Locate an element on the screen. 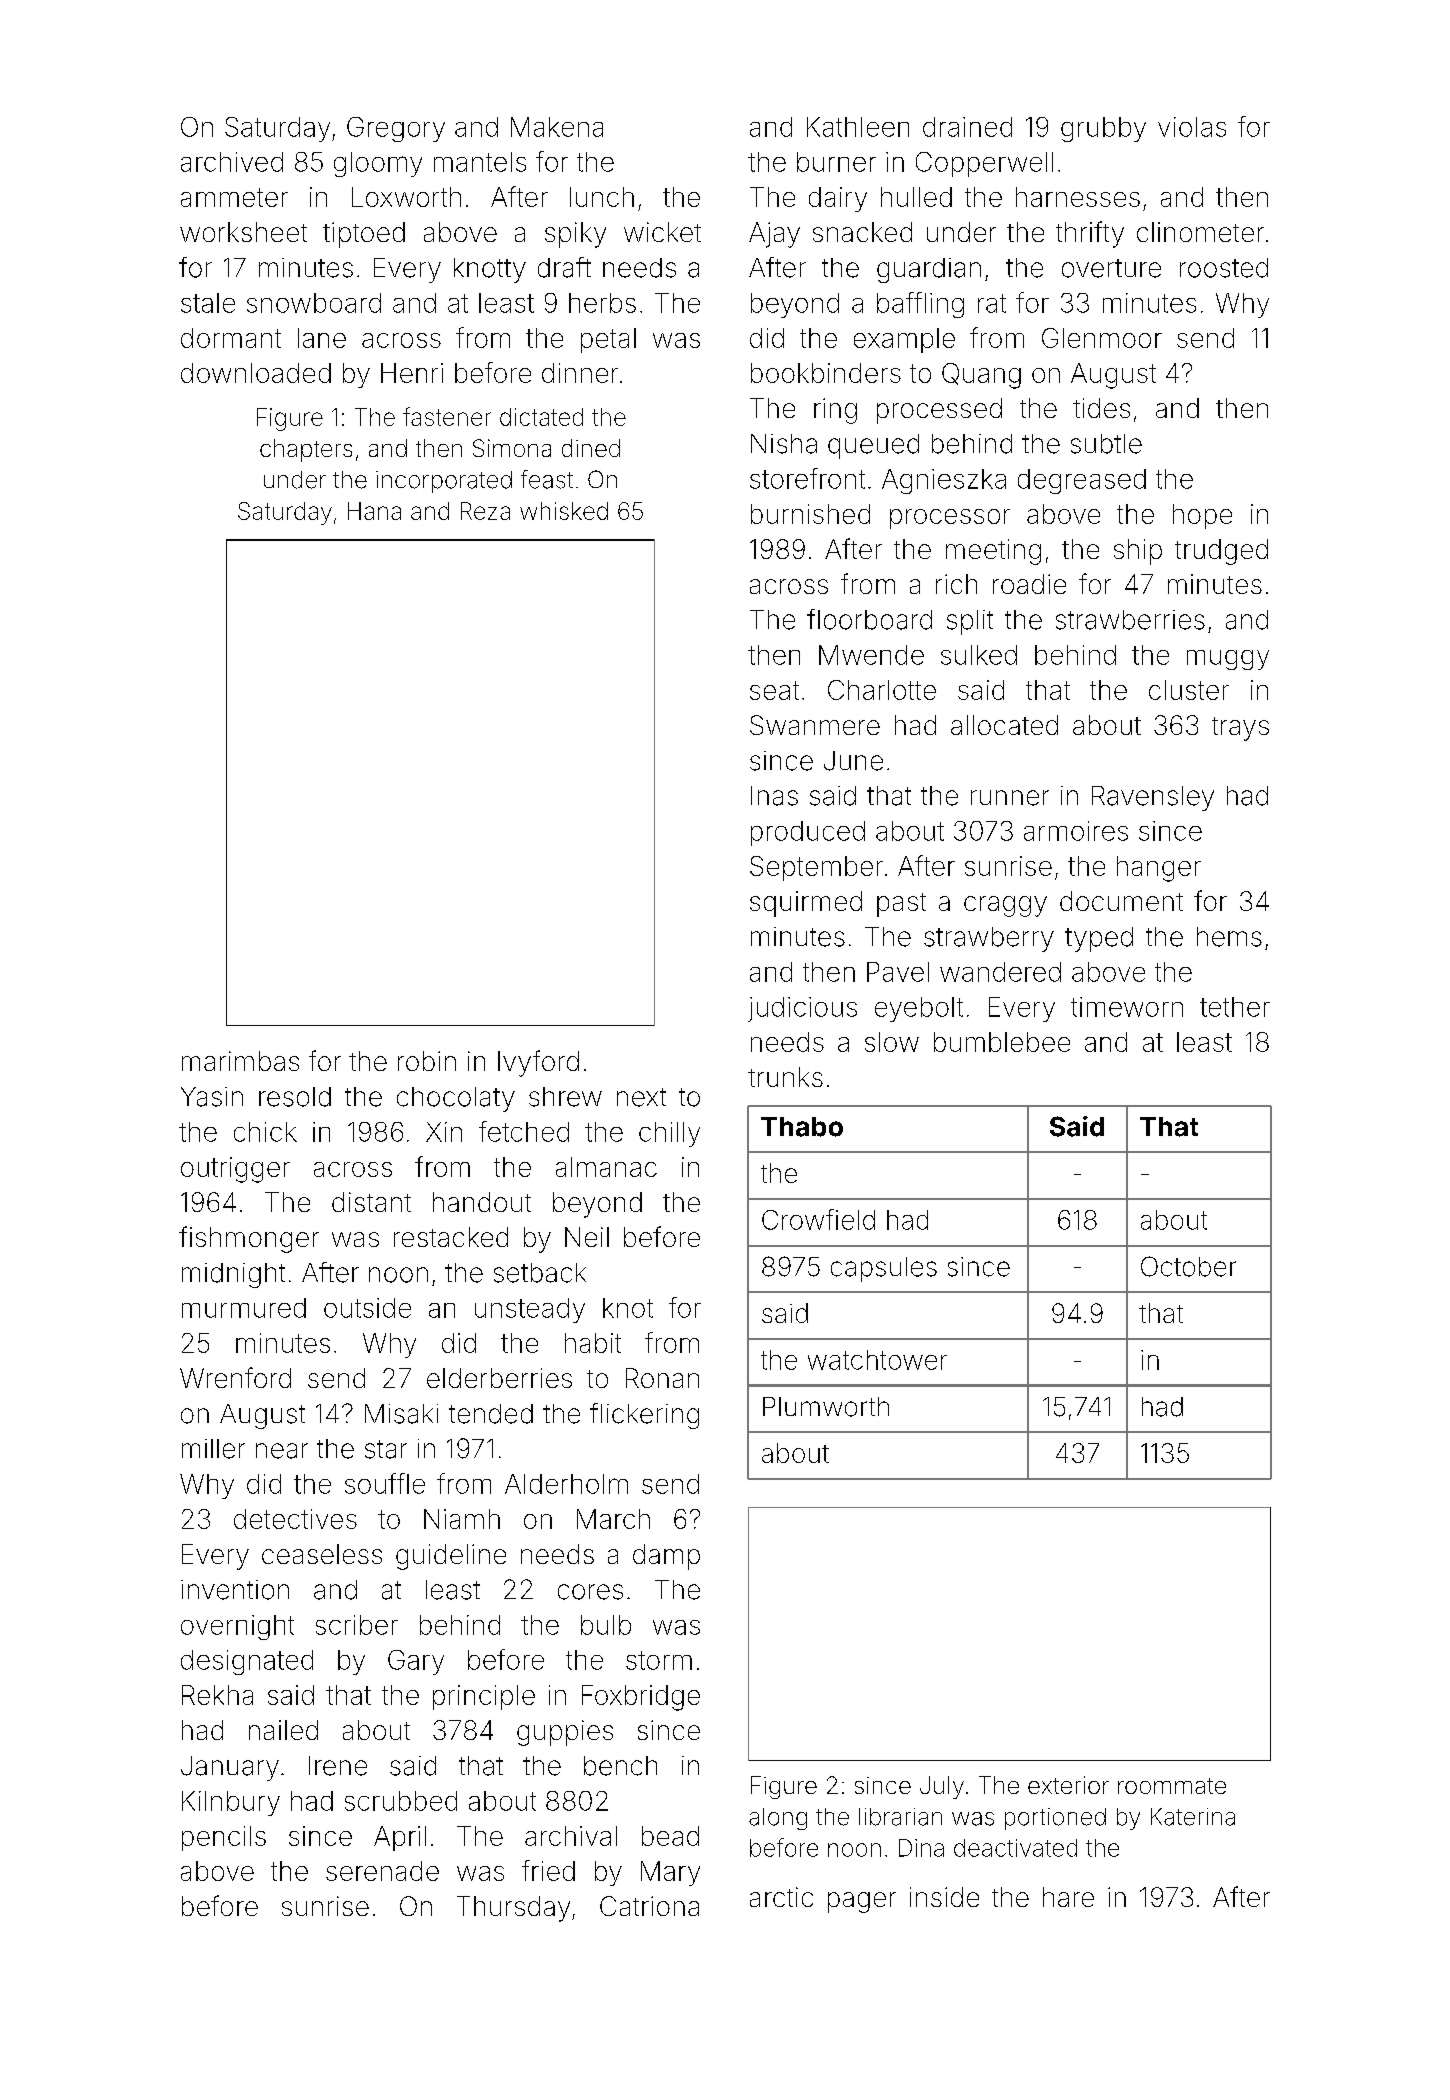 The width and height of the screenshot is (1450, 2100). judicious is located at coordinates (802, 1009).
